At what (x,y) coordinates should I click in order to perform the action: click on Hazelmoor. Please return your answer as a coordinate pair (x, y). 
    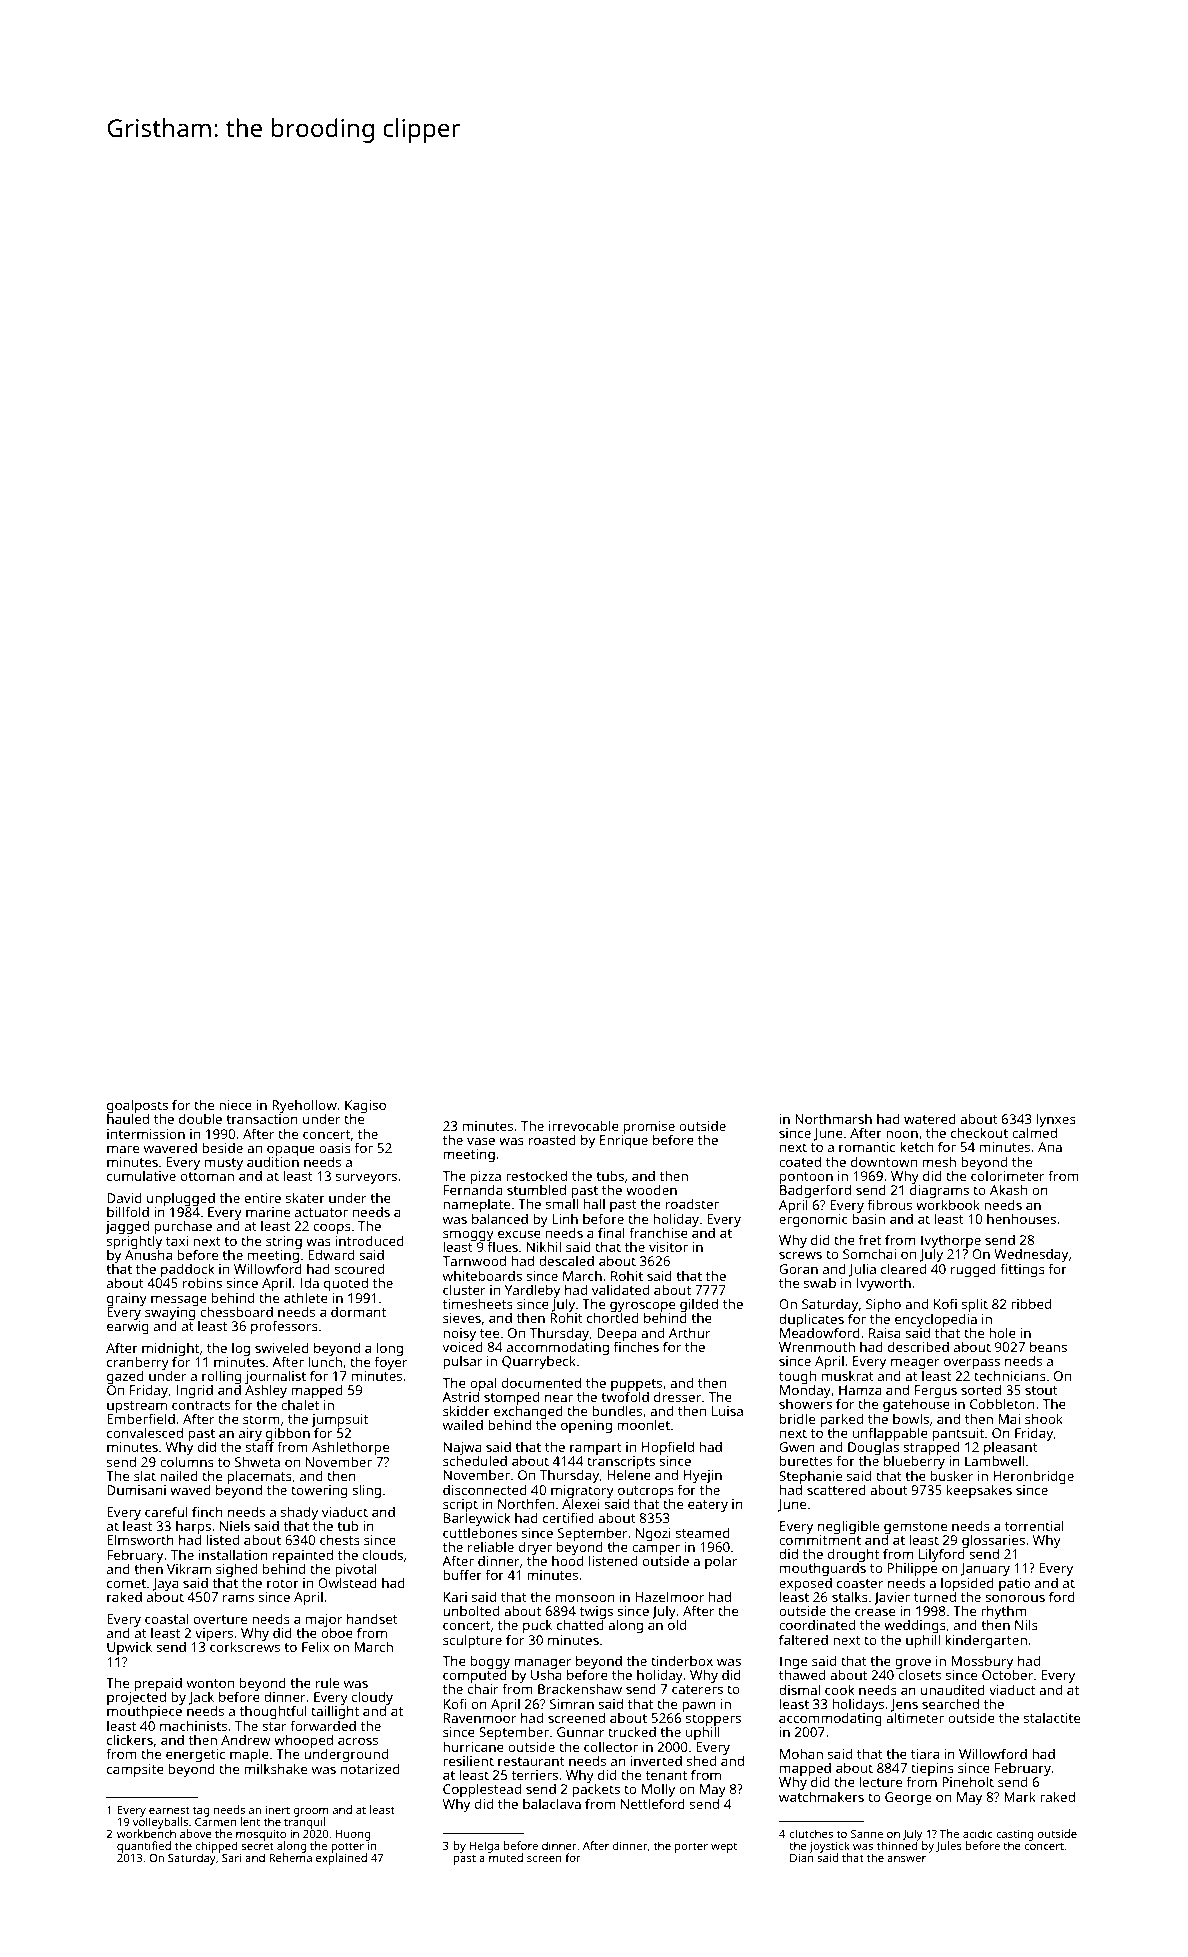
    Looking at the image, I should click on (669, 1596).
